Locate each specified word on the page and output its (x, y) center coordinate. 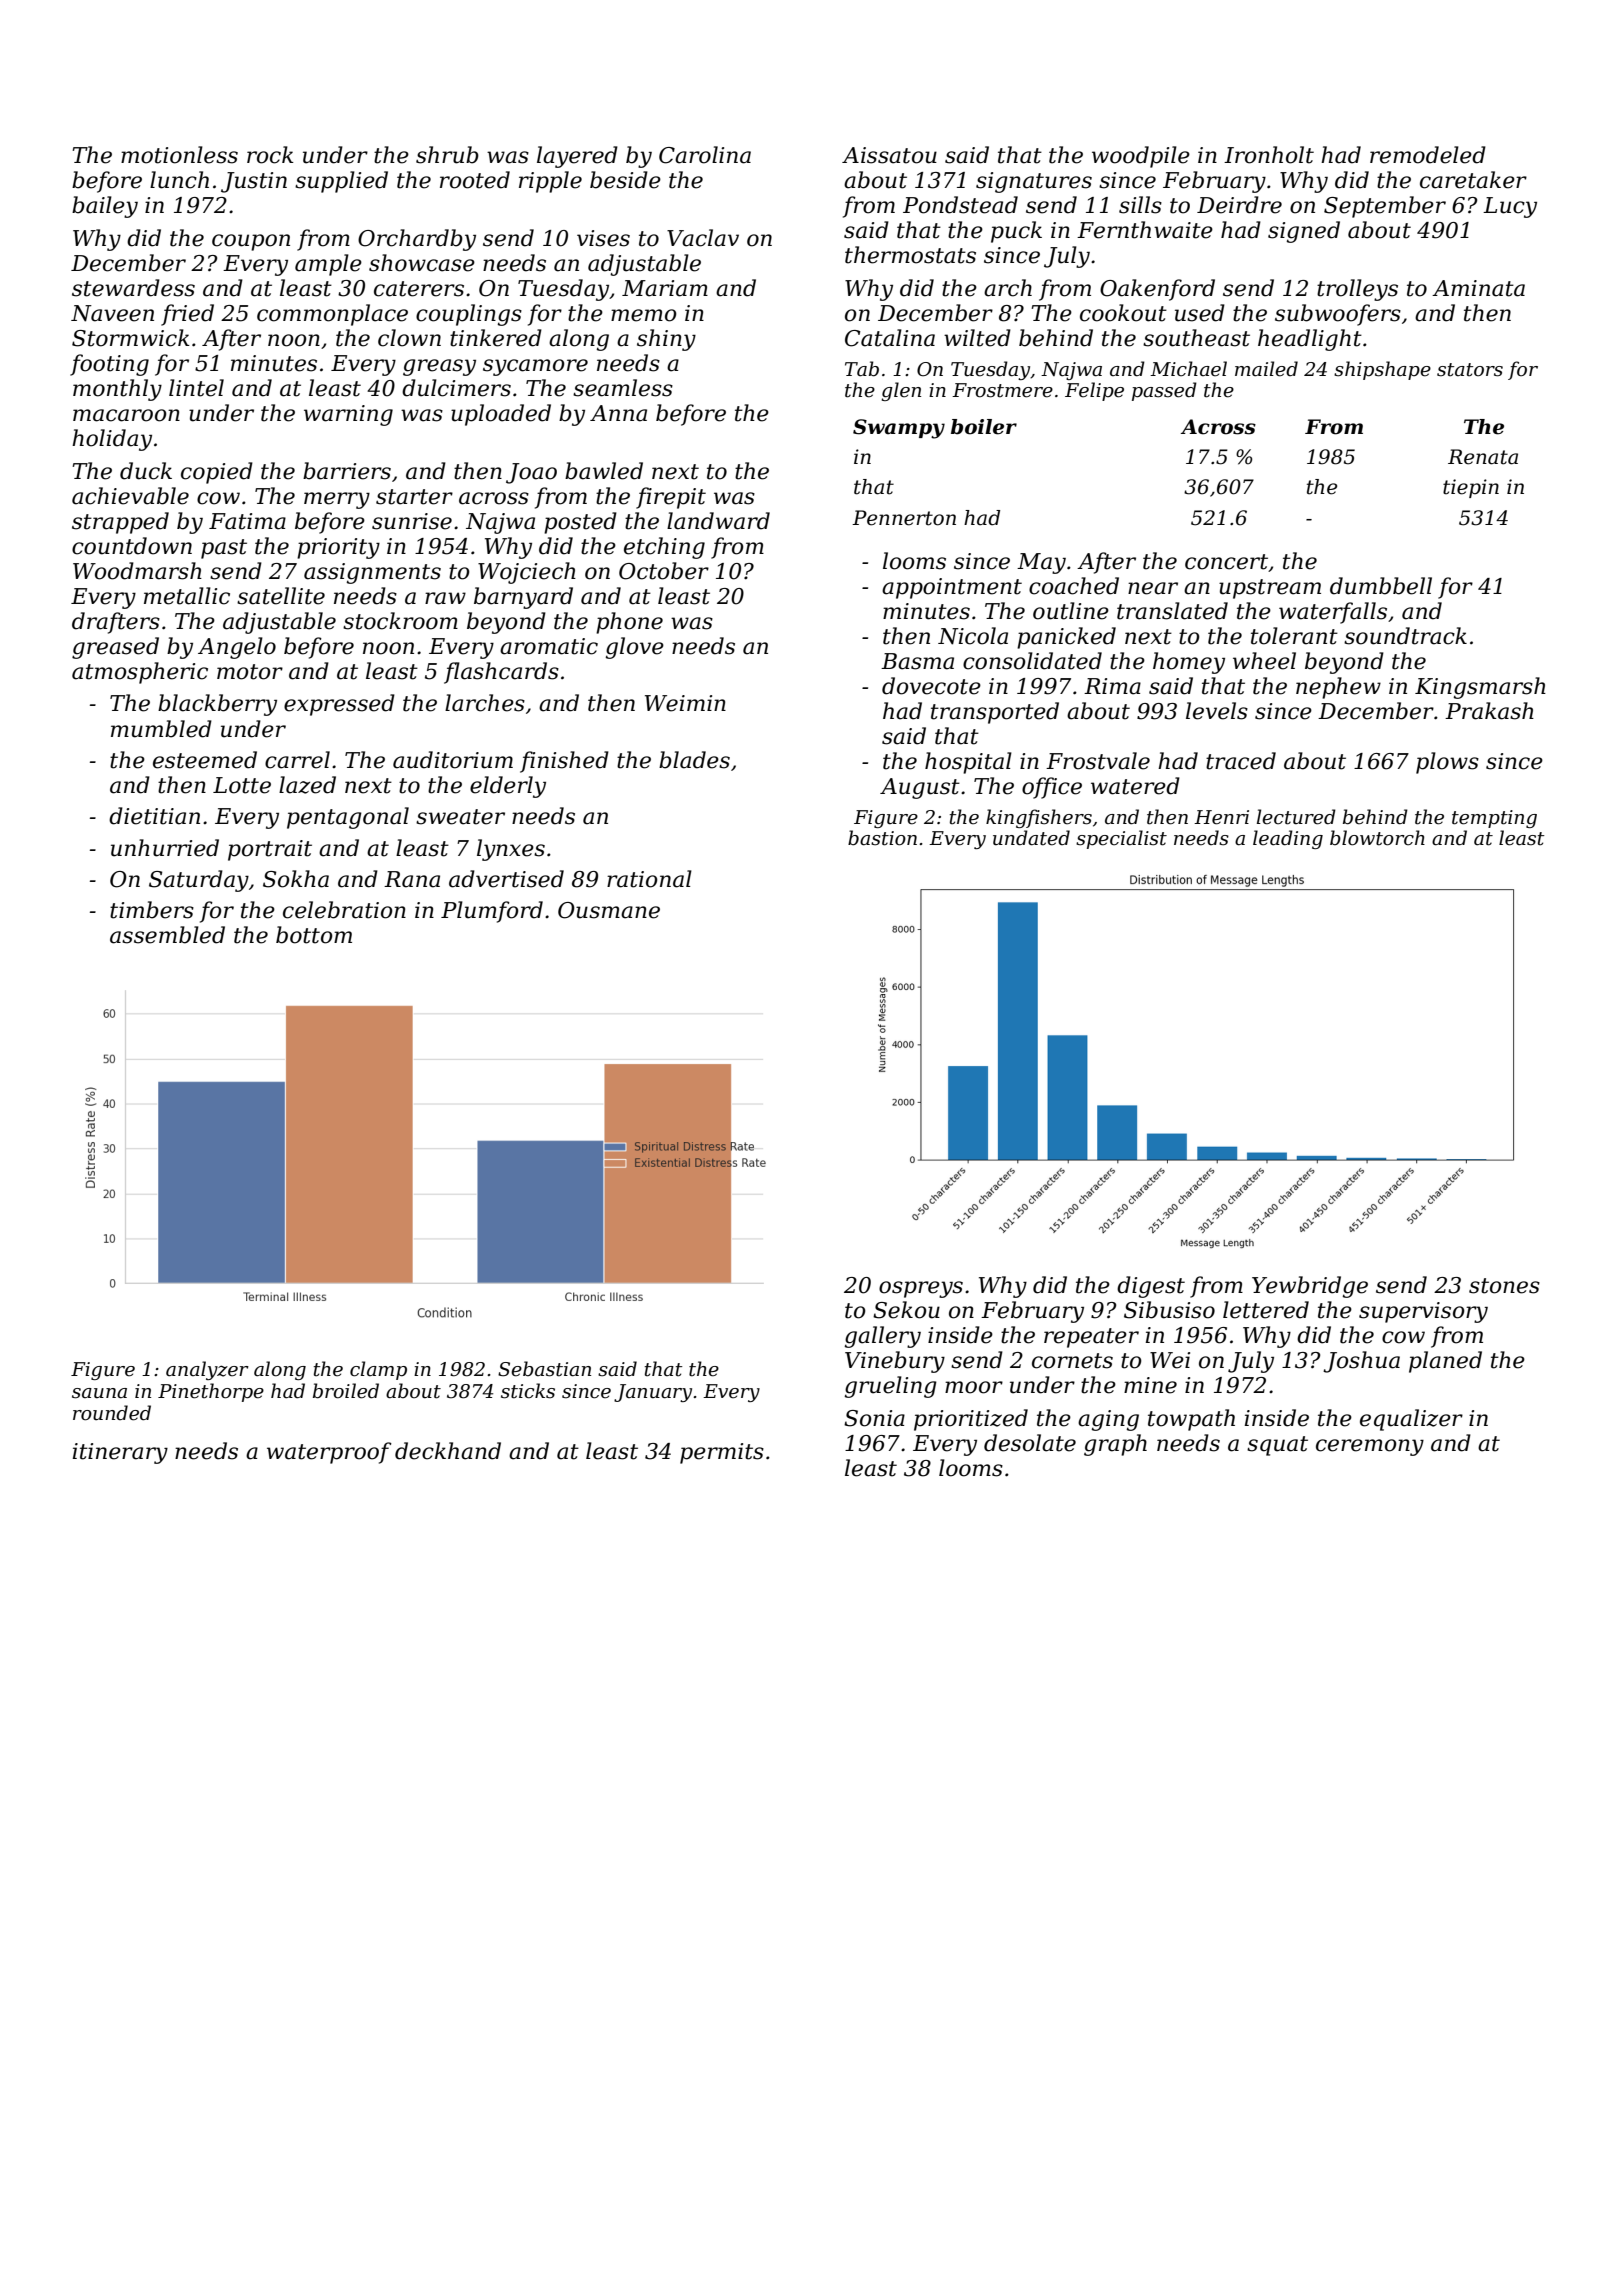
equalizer (1411, 1420)
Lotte (242, 785)
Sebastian (544, 1369)
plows (1447, 763)
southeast (1196, 338)
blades (694, 760)
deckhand (448, 1451)
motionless (179, 155)
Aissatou (889, 155)
